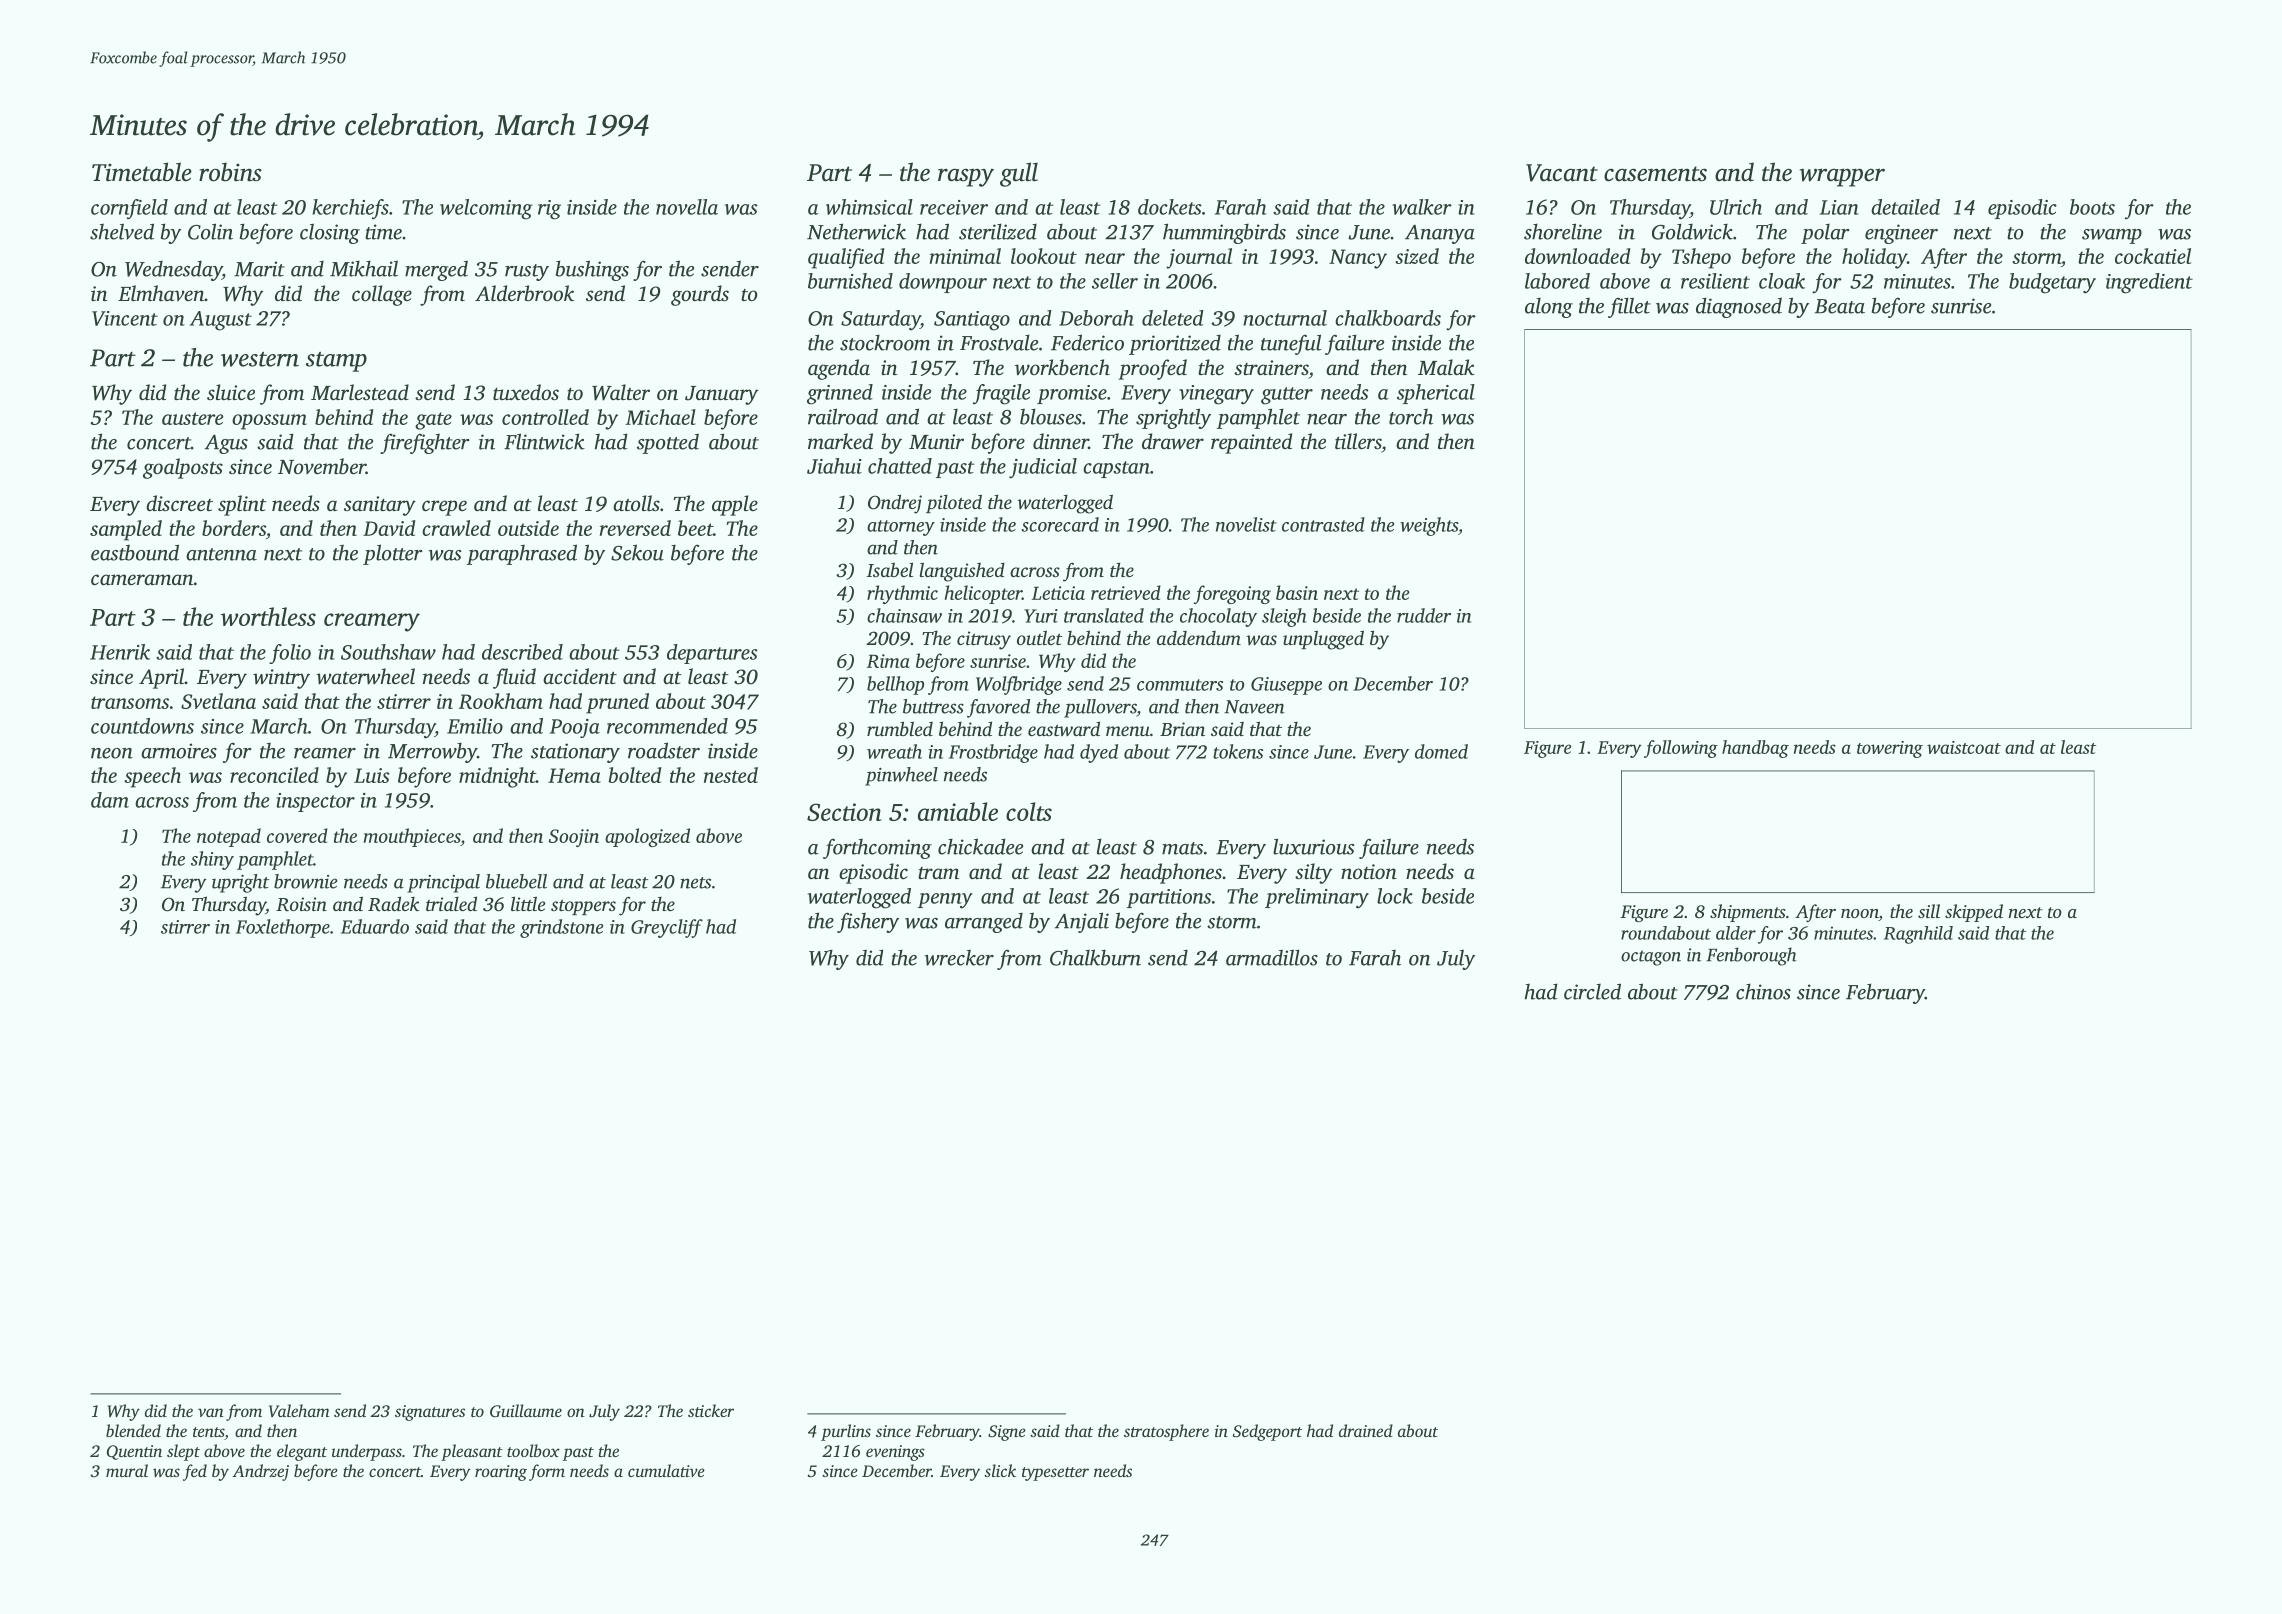 Image resolution: width=2282 pixels, height=1614 pixels. Describe the element at coordinates (1562, 173) in the screenshot. I see `Vacant` at that location.
